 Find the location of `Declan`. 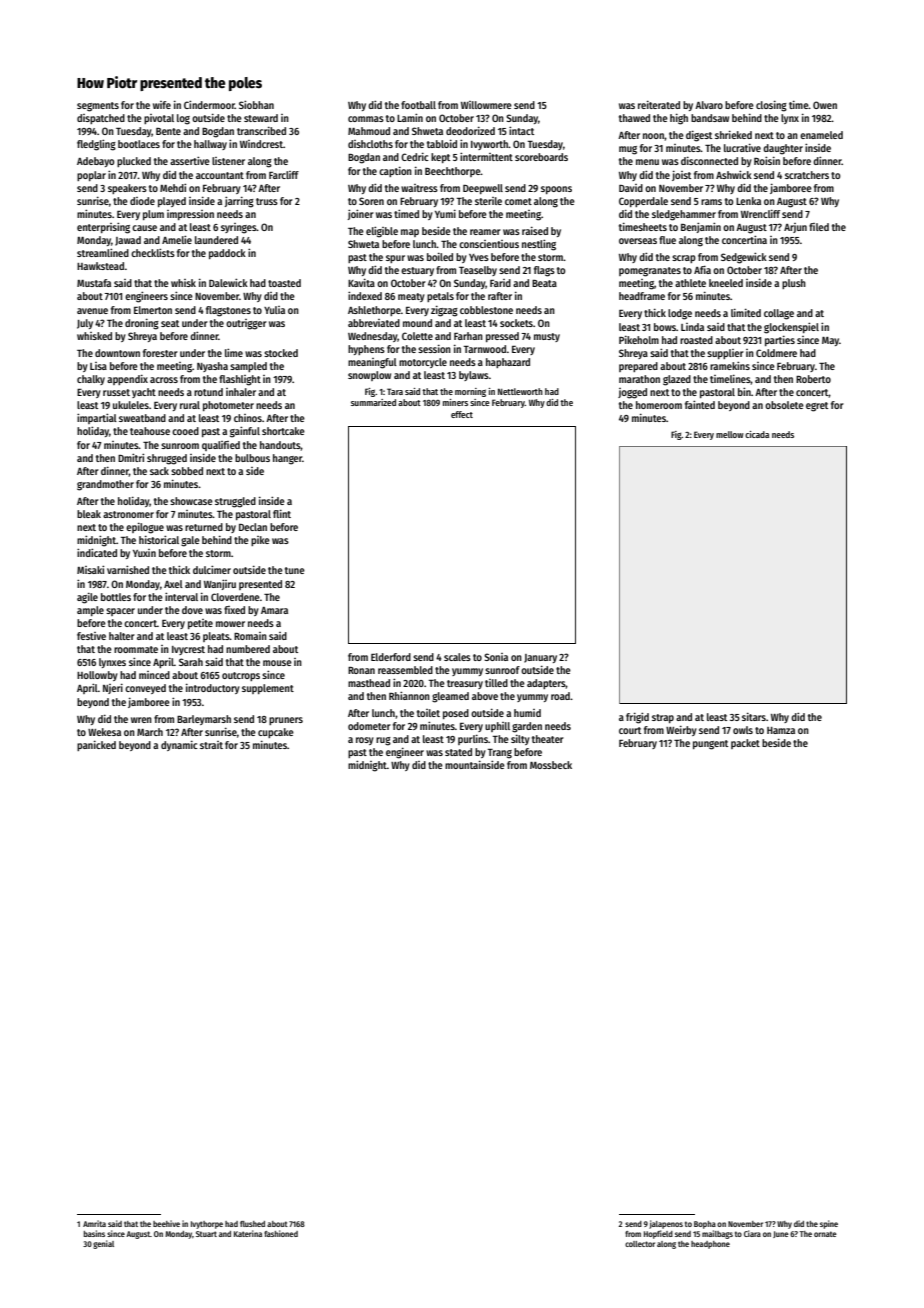

Declan is located at coordinates (253, 527).
